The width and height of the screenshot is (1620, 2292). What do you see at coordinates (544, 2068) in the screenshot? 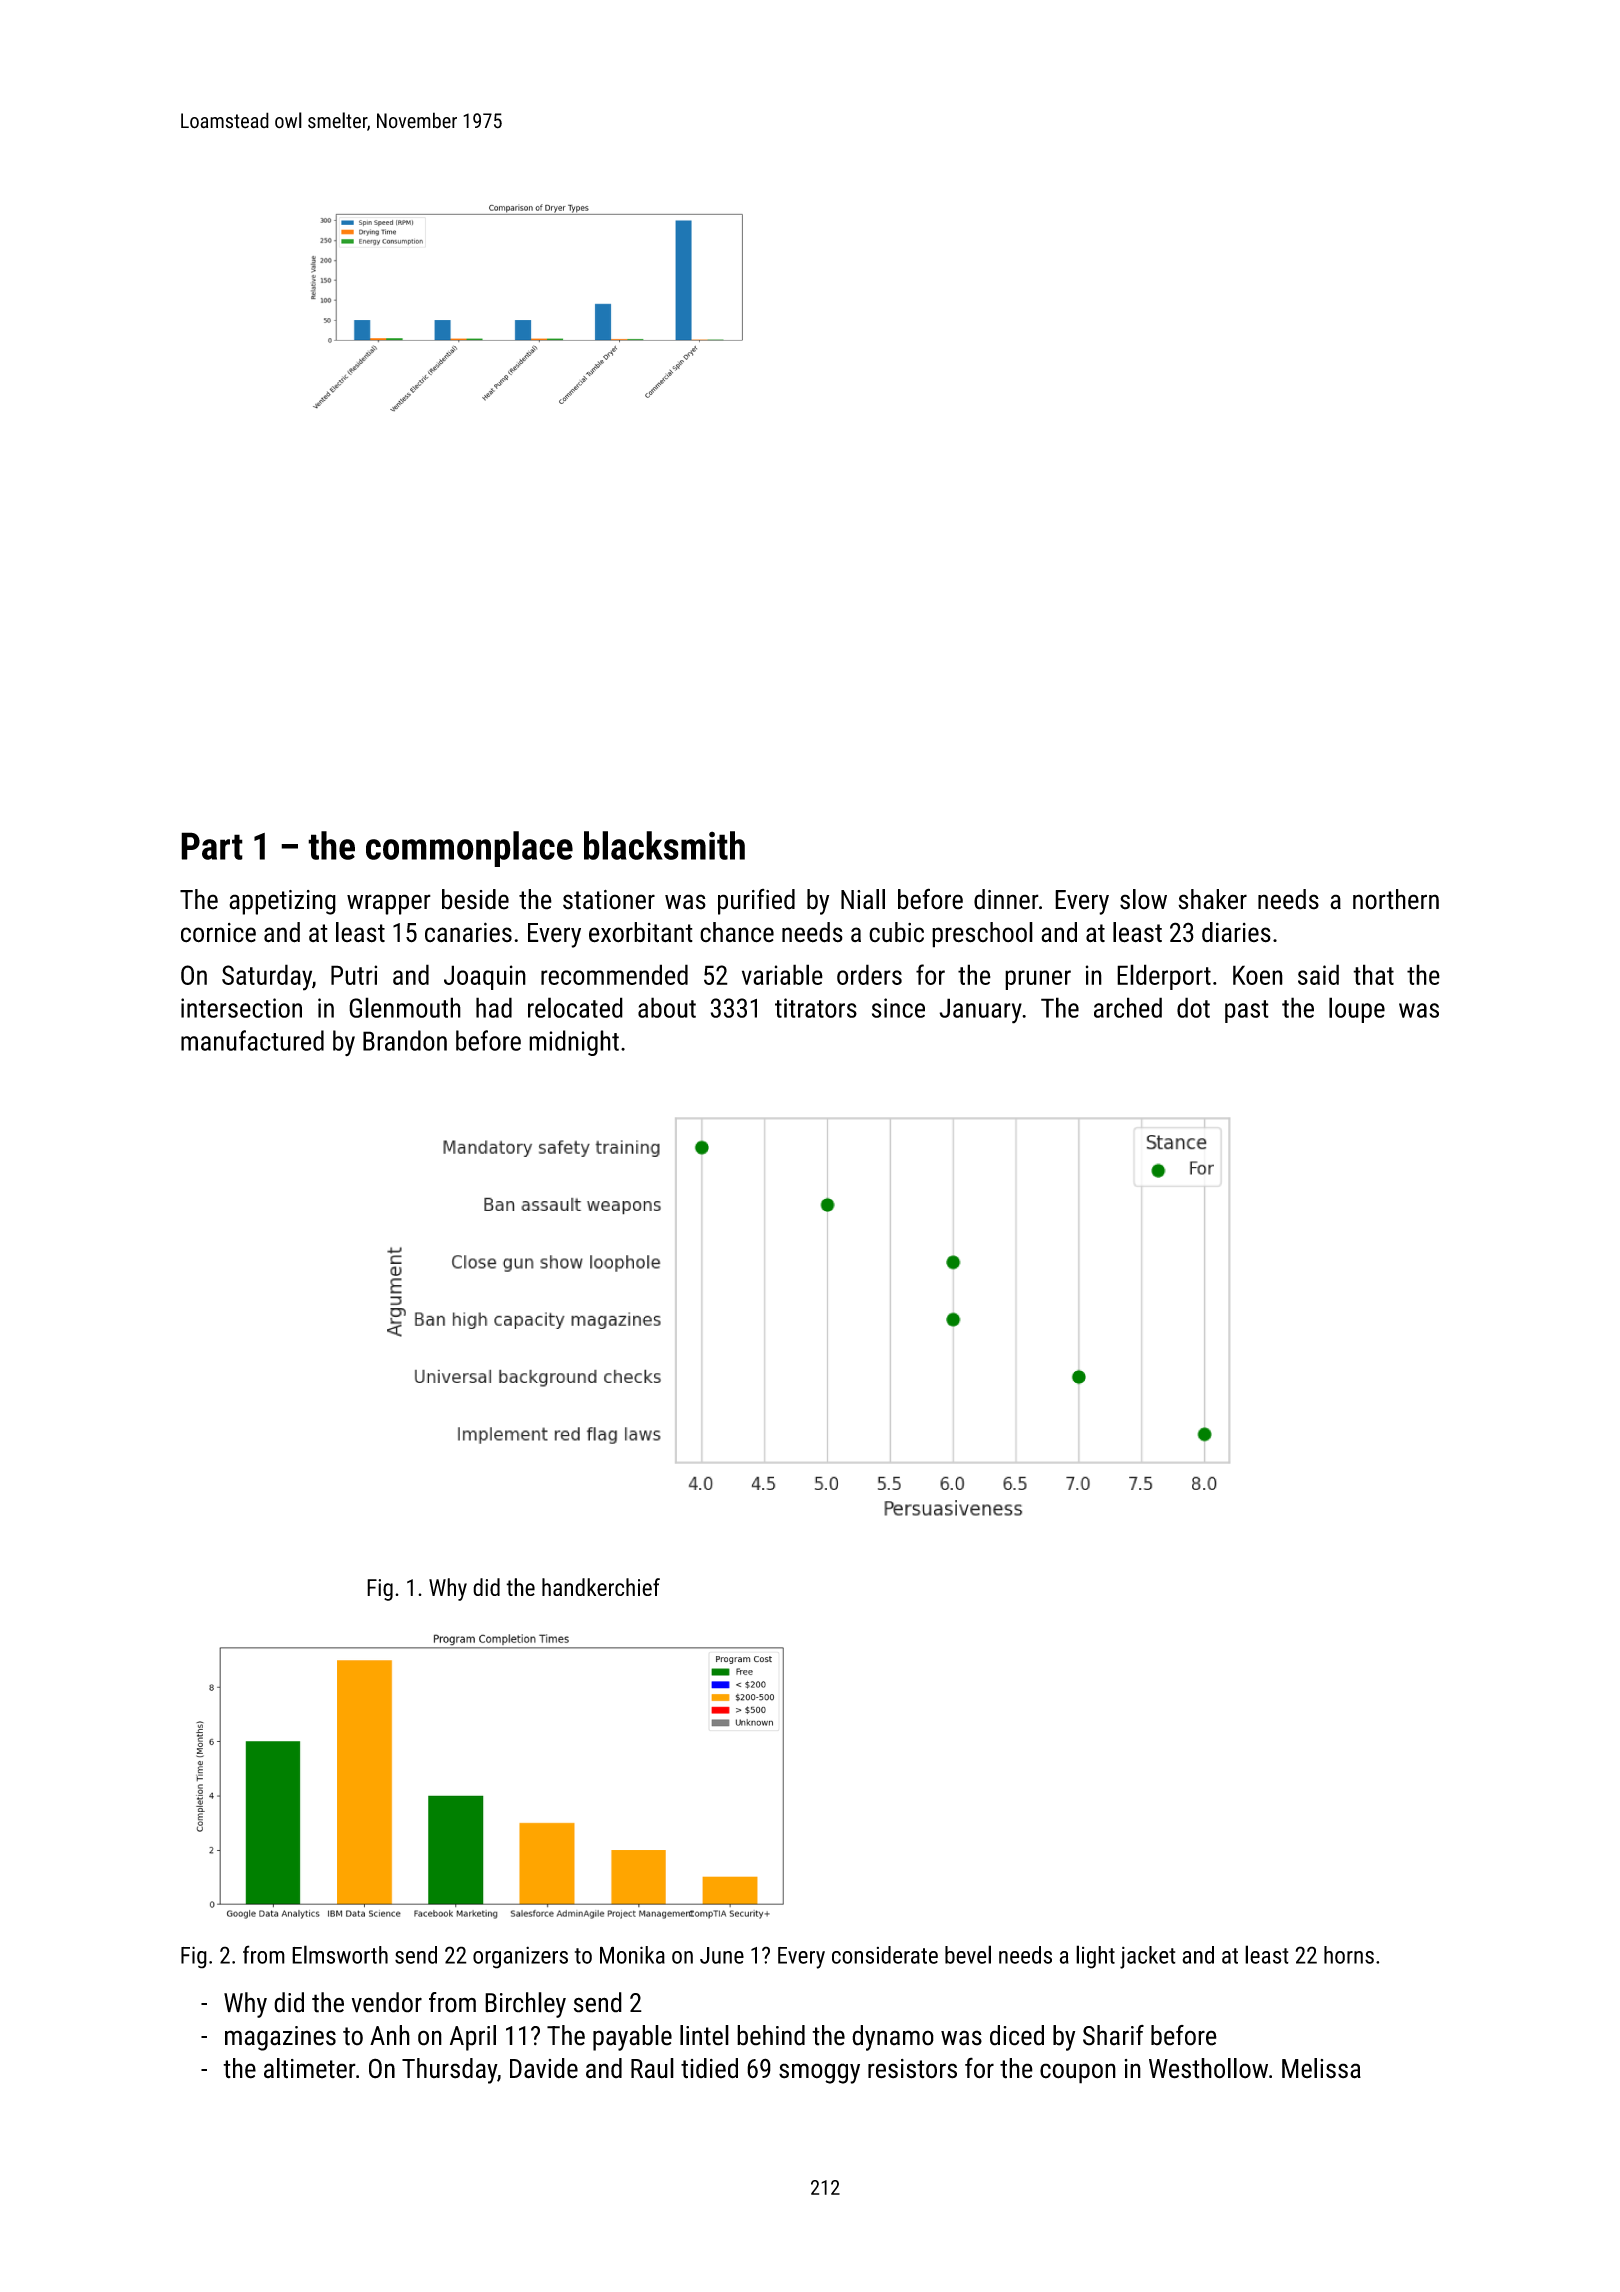
I see `Davide` at bounding box center [544, 2068].
